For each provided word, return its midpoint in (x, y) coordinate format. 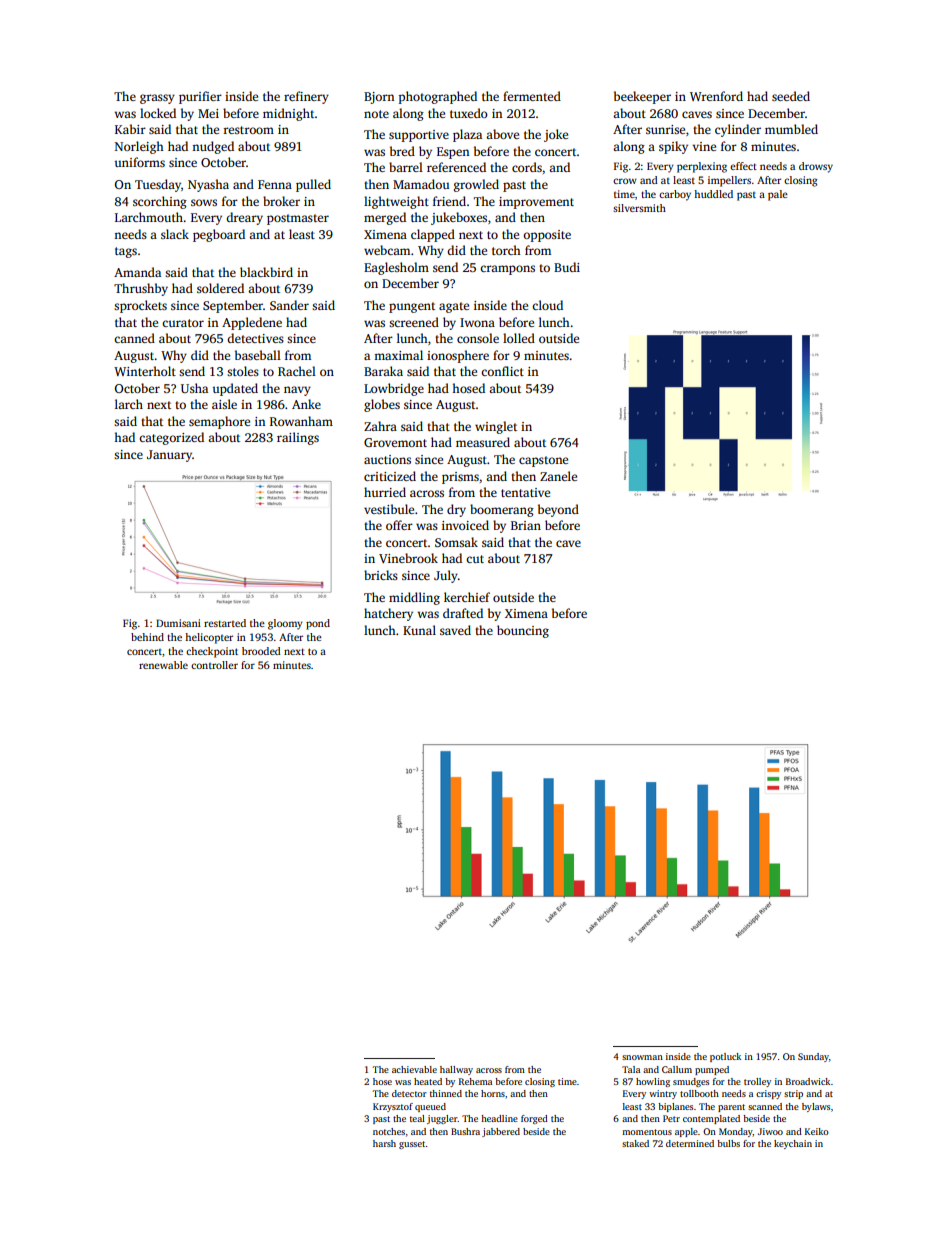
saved (455, 630)
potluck (725, 1057)
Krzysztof (393, 1107)
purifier (200, 97)
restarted (225, 623)
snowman (642, 1057)
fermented (532, 96)
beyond (558, 510)
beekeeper (642, 97)
